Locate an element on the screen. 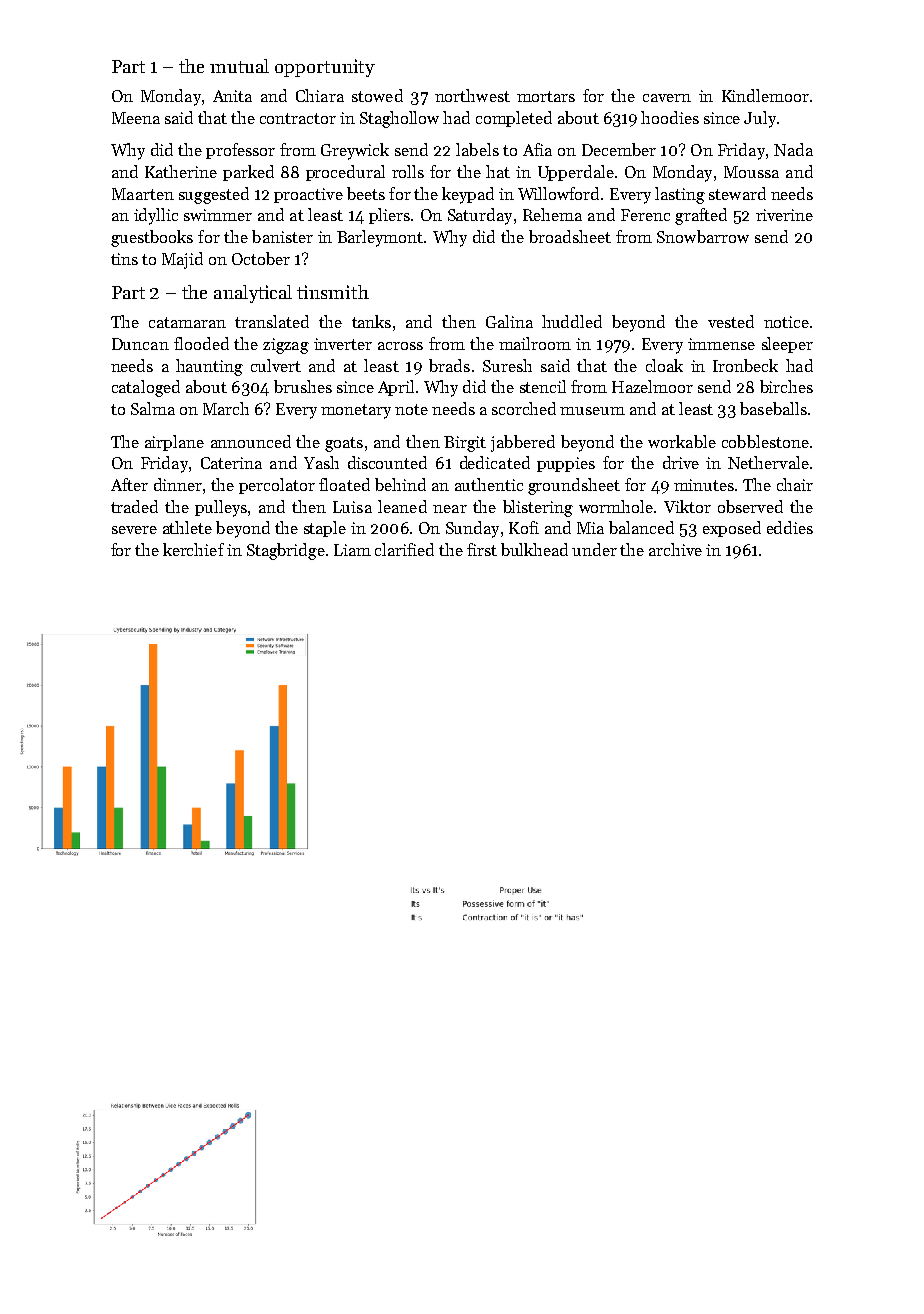 This screenshot has width=924, height=1314. steward is located at coordinates (737, 193).
